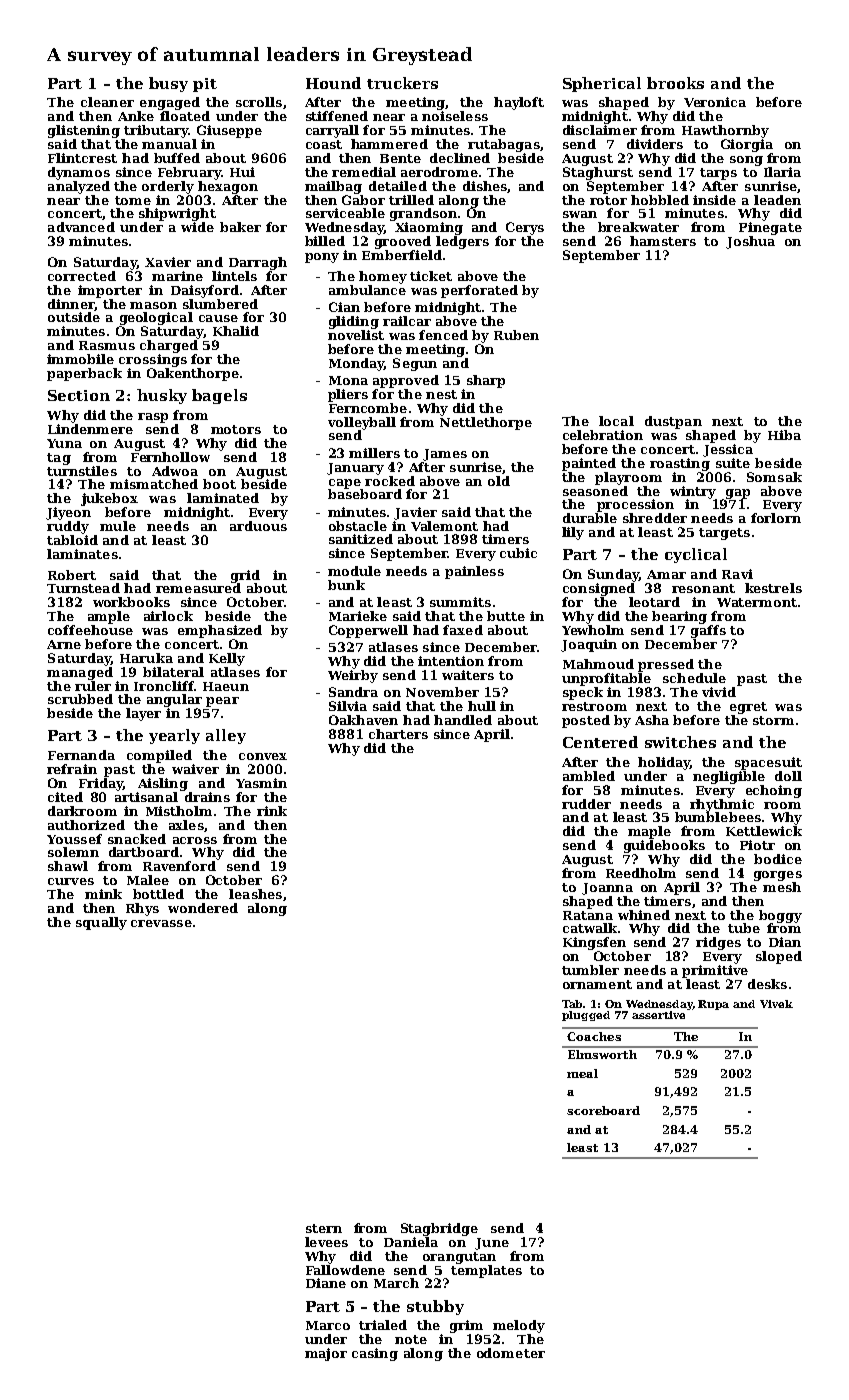 The height and width of the screenshot is (1400, 849). What do you see at coordinates (463, 630) in the screenshot?
I see `faxed` at bounding box center [463, 630].
